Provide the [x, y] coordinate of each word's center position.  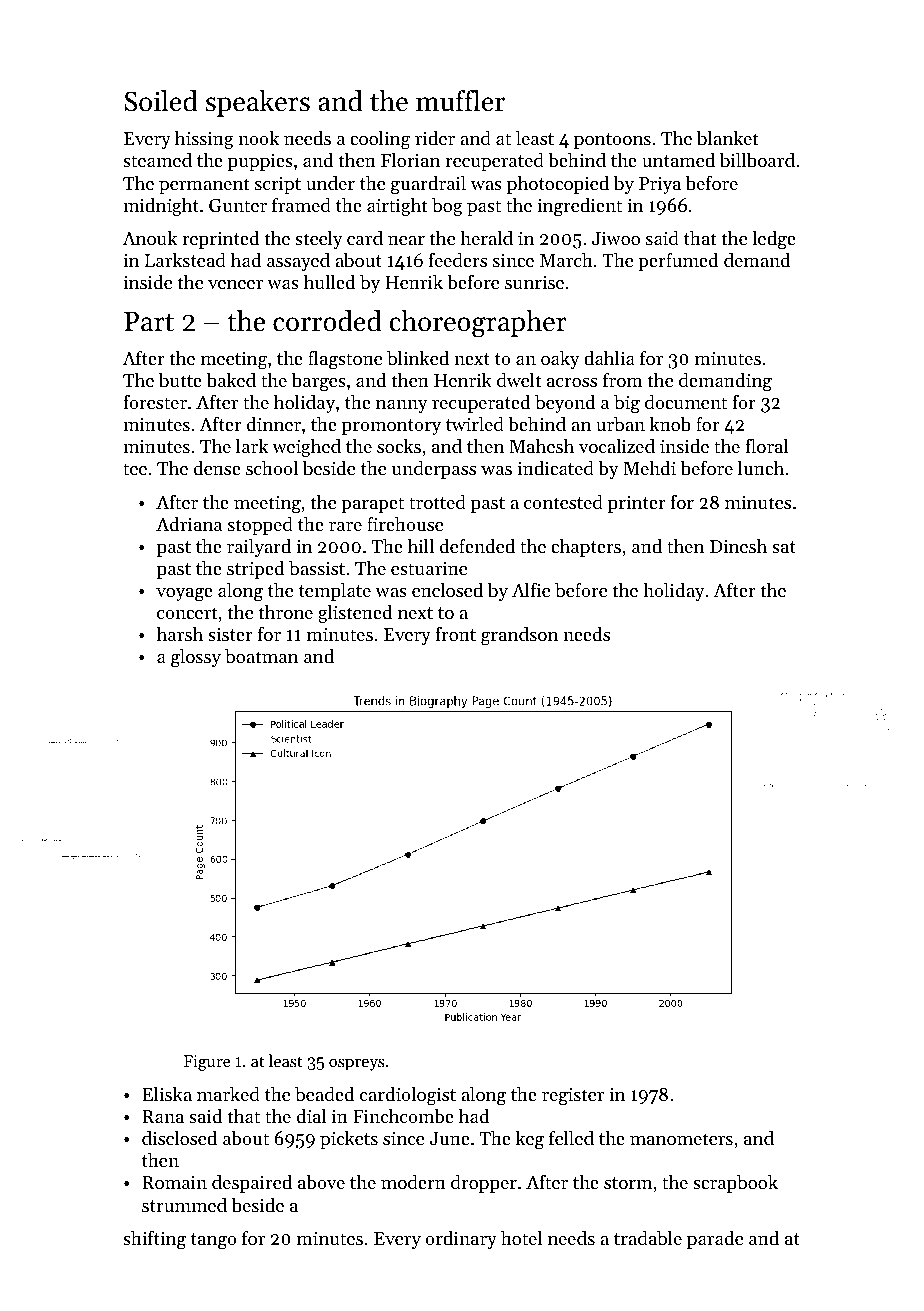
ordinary [461, 1240]
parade [715, 1240]
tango [214, 1241]
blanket [727, 138]
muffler [460, 101]
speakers [257, 103]
